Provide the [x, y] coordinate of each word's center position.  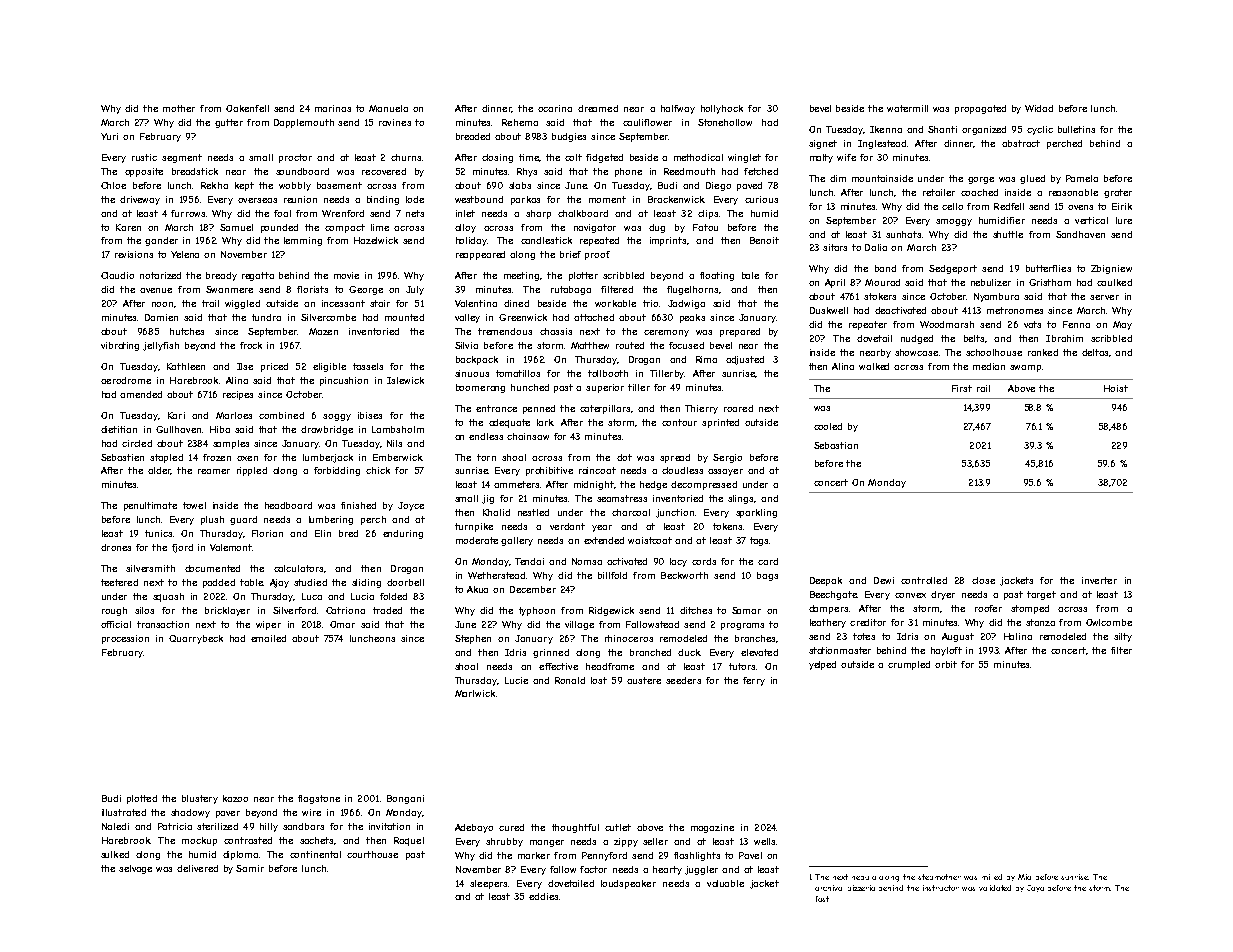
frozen [217, 457]
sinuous [472, 373]
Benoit [764, 240]
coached [979, 192]
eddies [543, 896]
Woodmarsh [947, 324]
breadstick [195, 171]
